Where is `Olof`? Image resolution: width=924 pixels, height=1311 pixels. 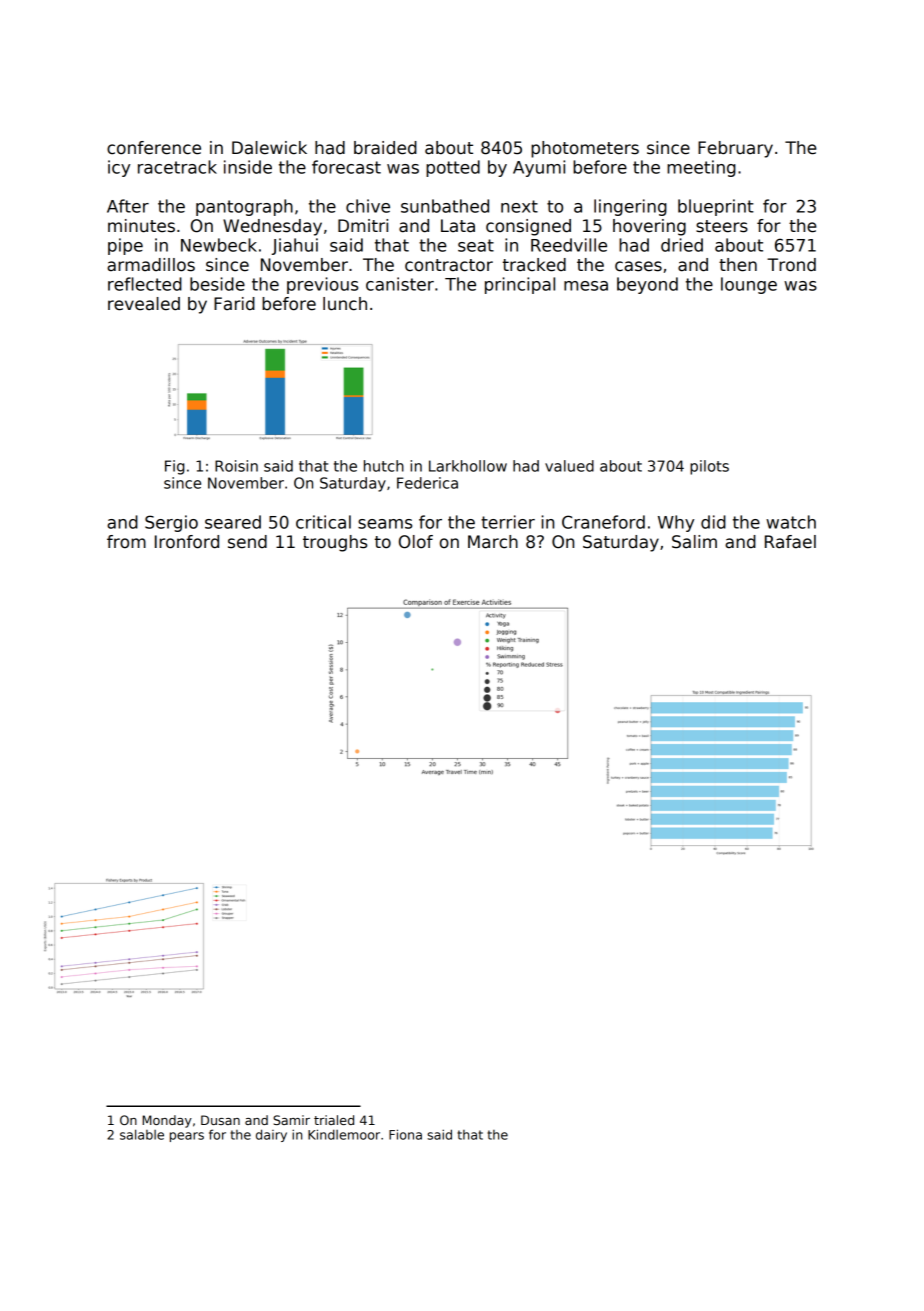 Olof is located at coordinates (416, 542).
